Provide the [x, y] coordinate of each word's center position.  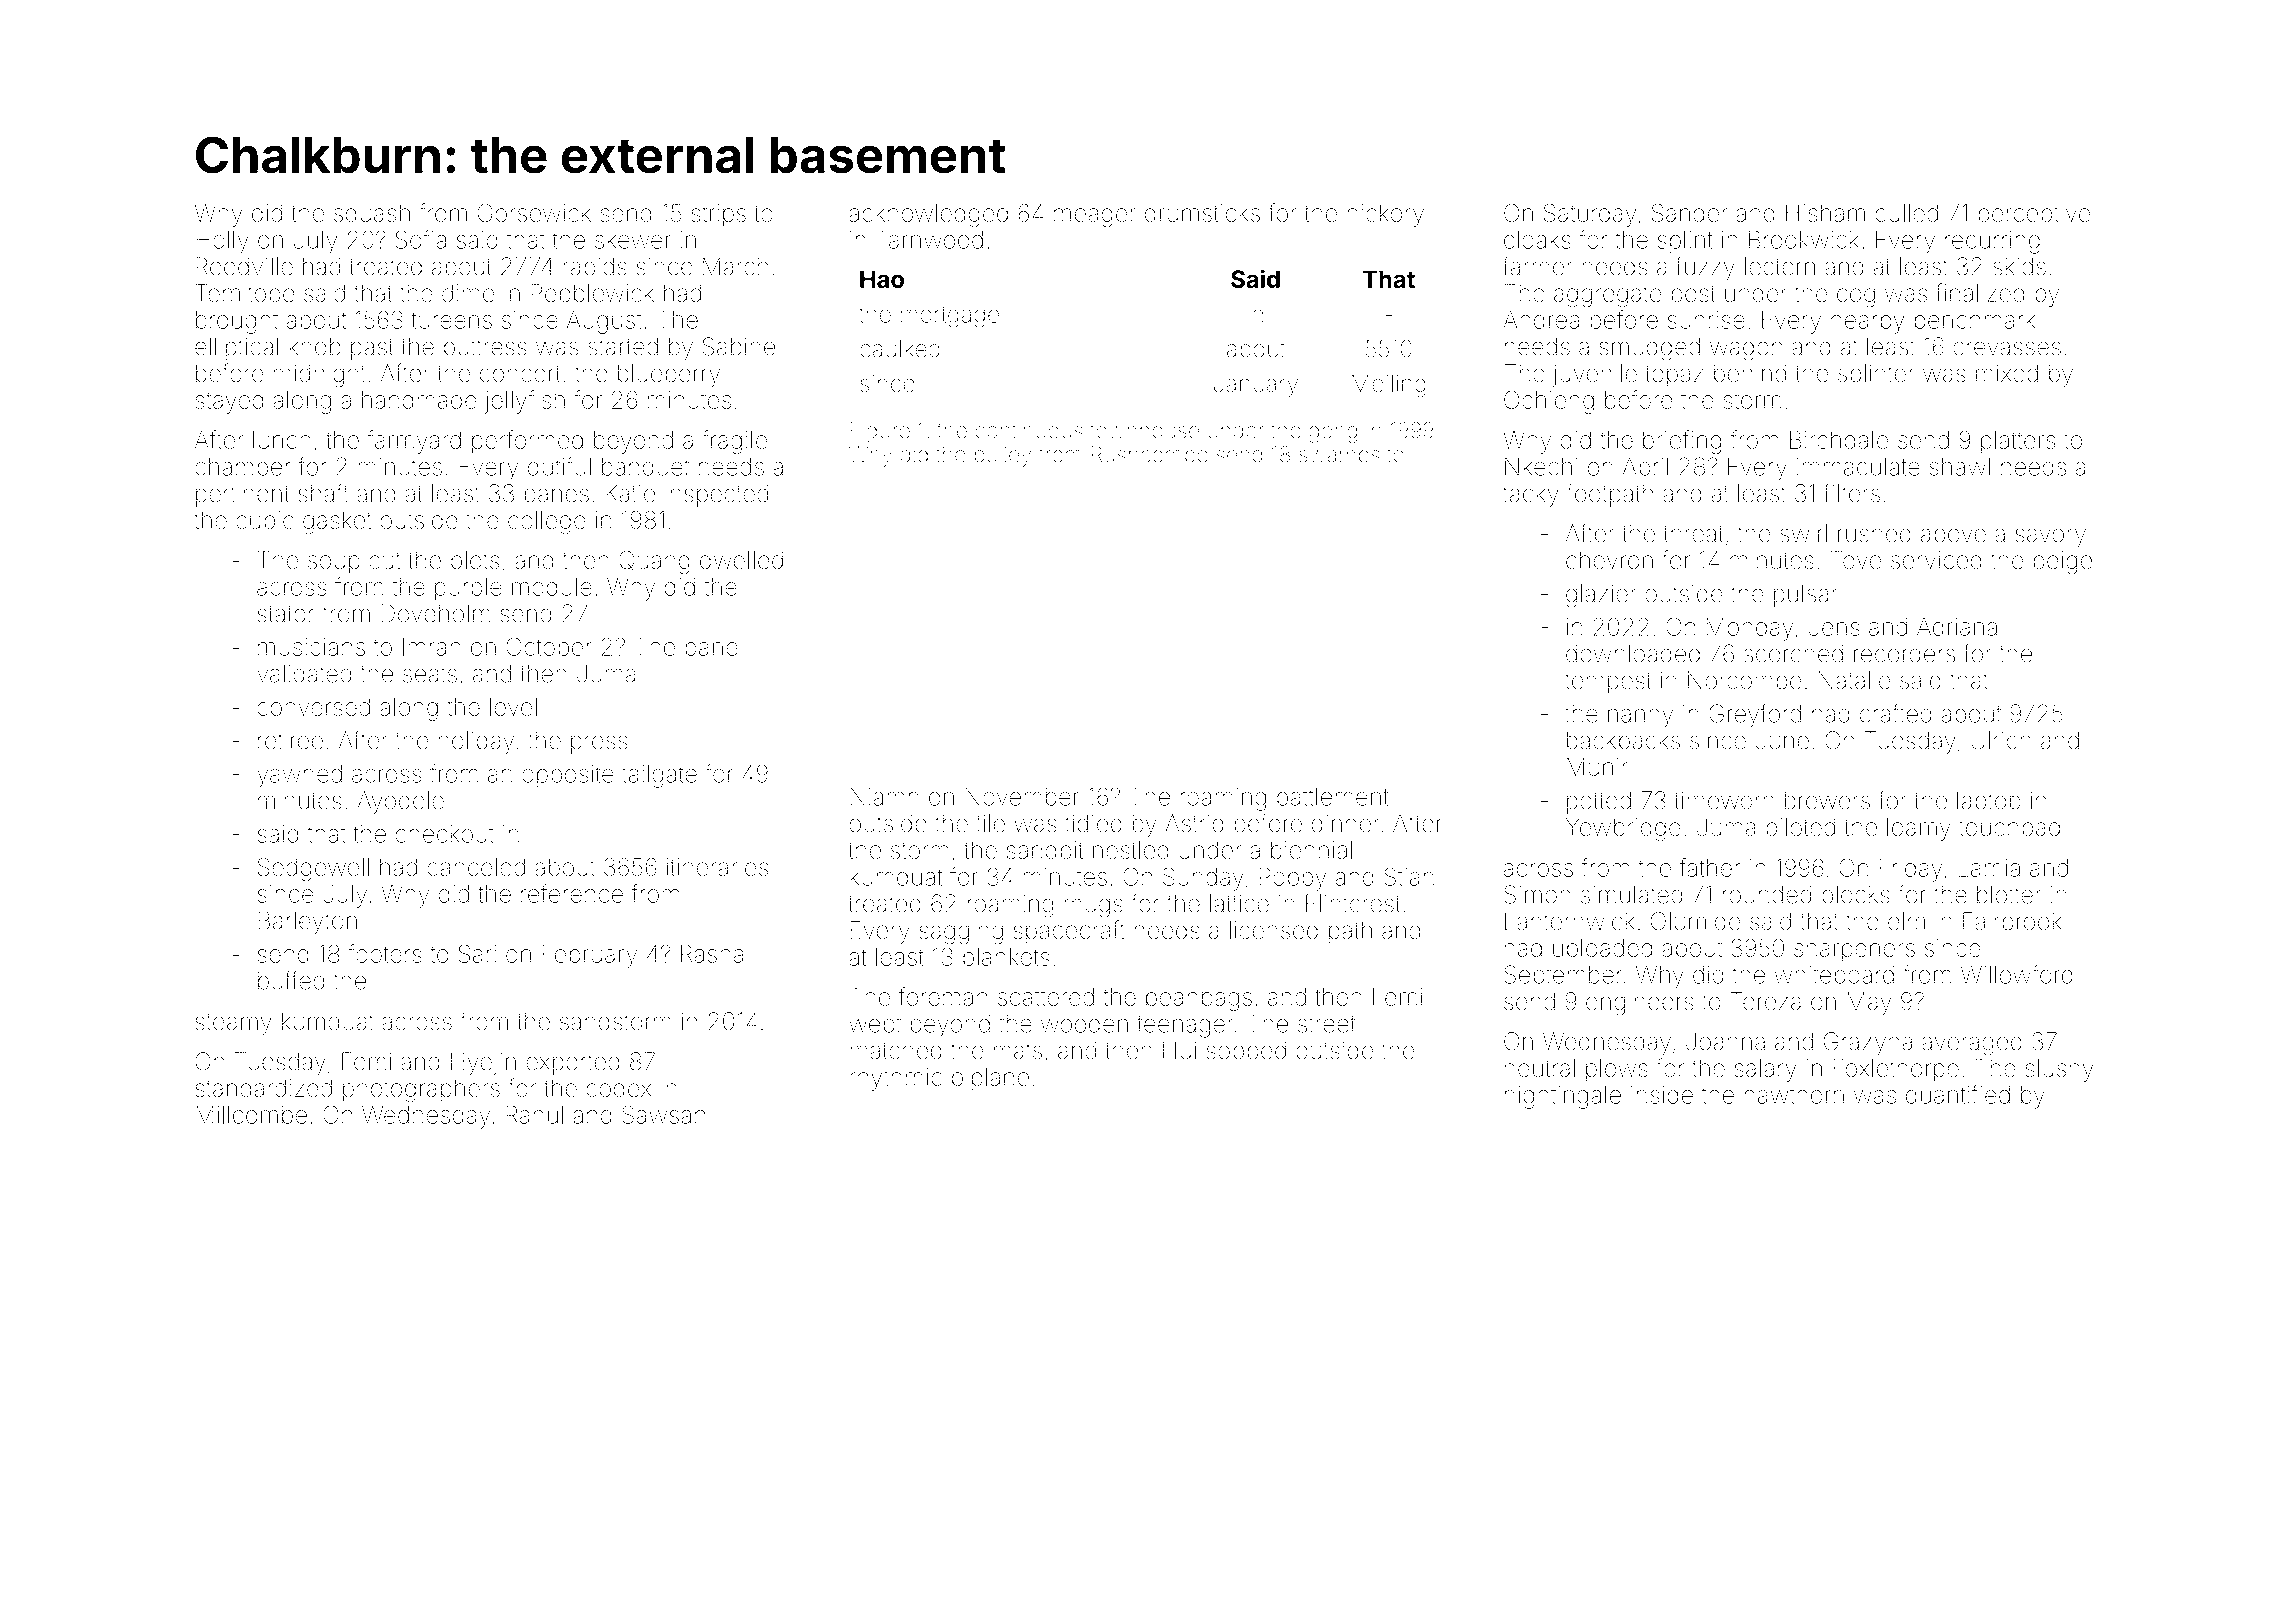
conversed [313, 707]
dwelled [741, 560]
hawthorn [1794, 1095]
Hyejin [483, 1064]
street [1326, 1024]
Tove [1855, 560]
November [1022, 797]
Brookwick [1804, 239]
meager [1095, 217]
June [1782, 740]
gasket [337, 522]
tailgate [659, 776]
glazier [1601, 596]
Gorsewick [534, 212]
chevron [1609, 560]
